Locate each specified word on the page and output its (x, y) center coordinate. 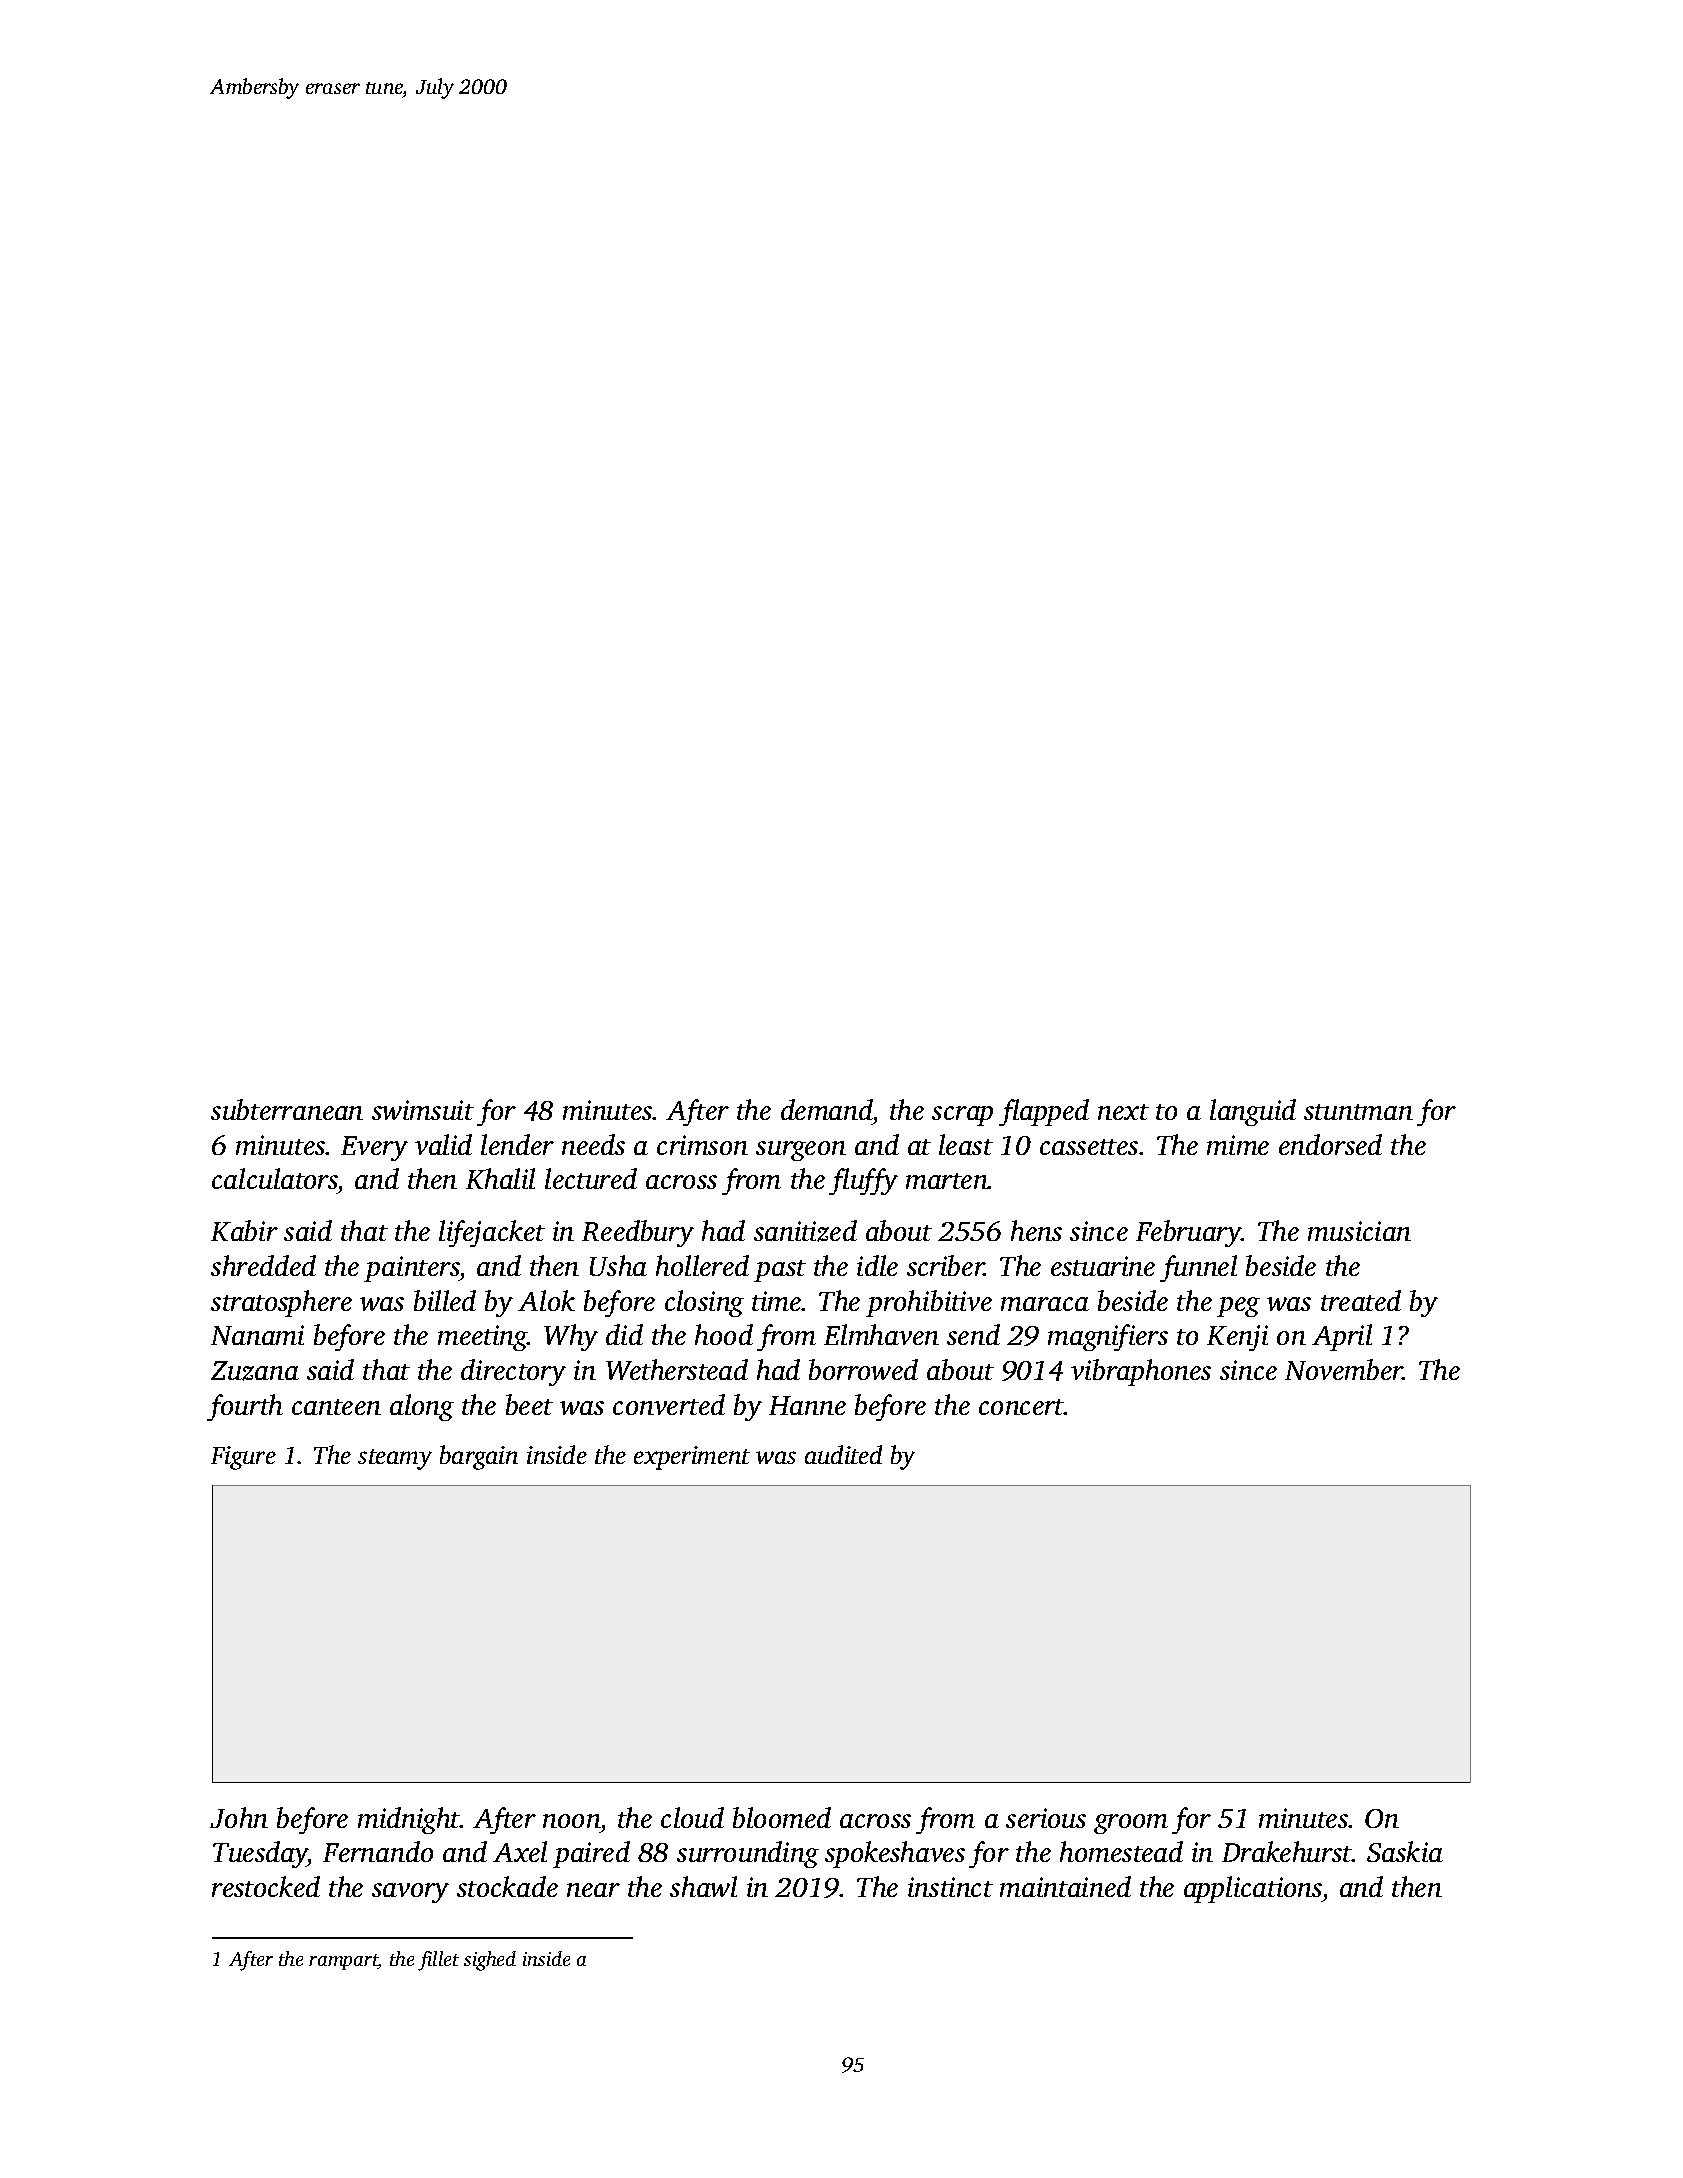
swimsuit (423, 1110)
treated (1361, 1300)
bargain (479, 1457)
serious (1046, 1818)
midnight (409, 1820)
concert (1021, 1407)
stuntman (1358, 1112)
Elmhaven (881, 1334)
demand (827, 1109)
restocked (266, 1886)
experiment (692, 1458)
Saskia (1405, 1851)
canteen (336, 1407)
